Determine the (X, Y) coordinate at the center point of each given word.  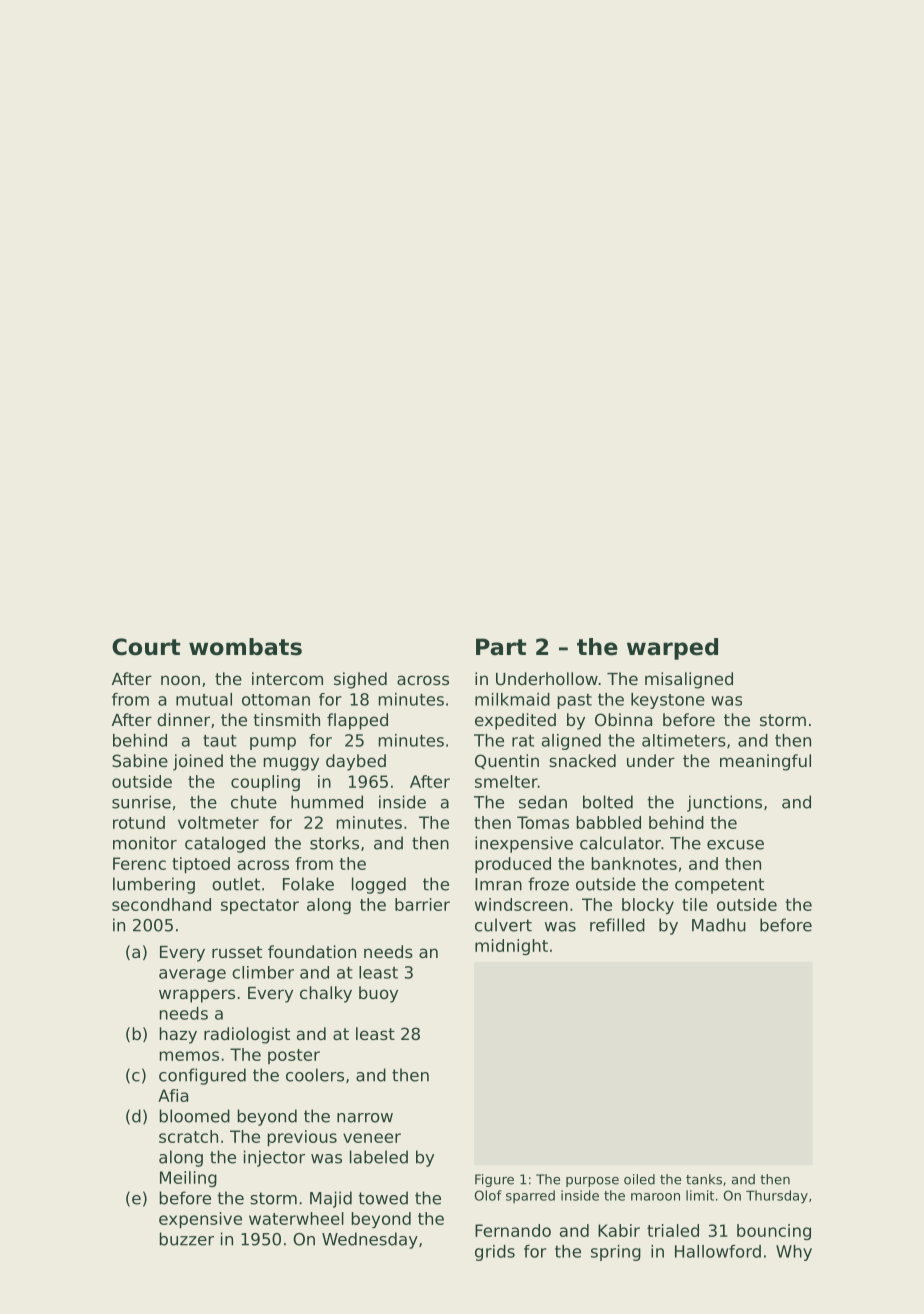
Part (501, 647)
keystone (668, 701)
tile (695, 904)
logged (379, 885)
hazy (178, 1035)
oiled (639, 1179)
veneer (372, 1138)
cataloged (225, 844)
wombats (245, 647)
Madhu (719, 925)
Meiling (188, 1179)
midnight (511, 947)
